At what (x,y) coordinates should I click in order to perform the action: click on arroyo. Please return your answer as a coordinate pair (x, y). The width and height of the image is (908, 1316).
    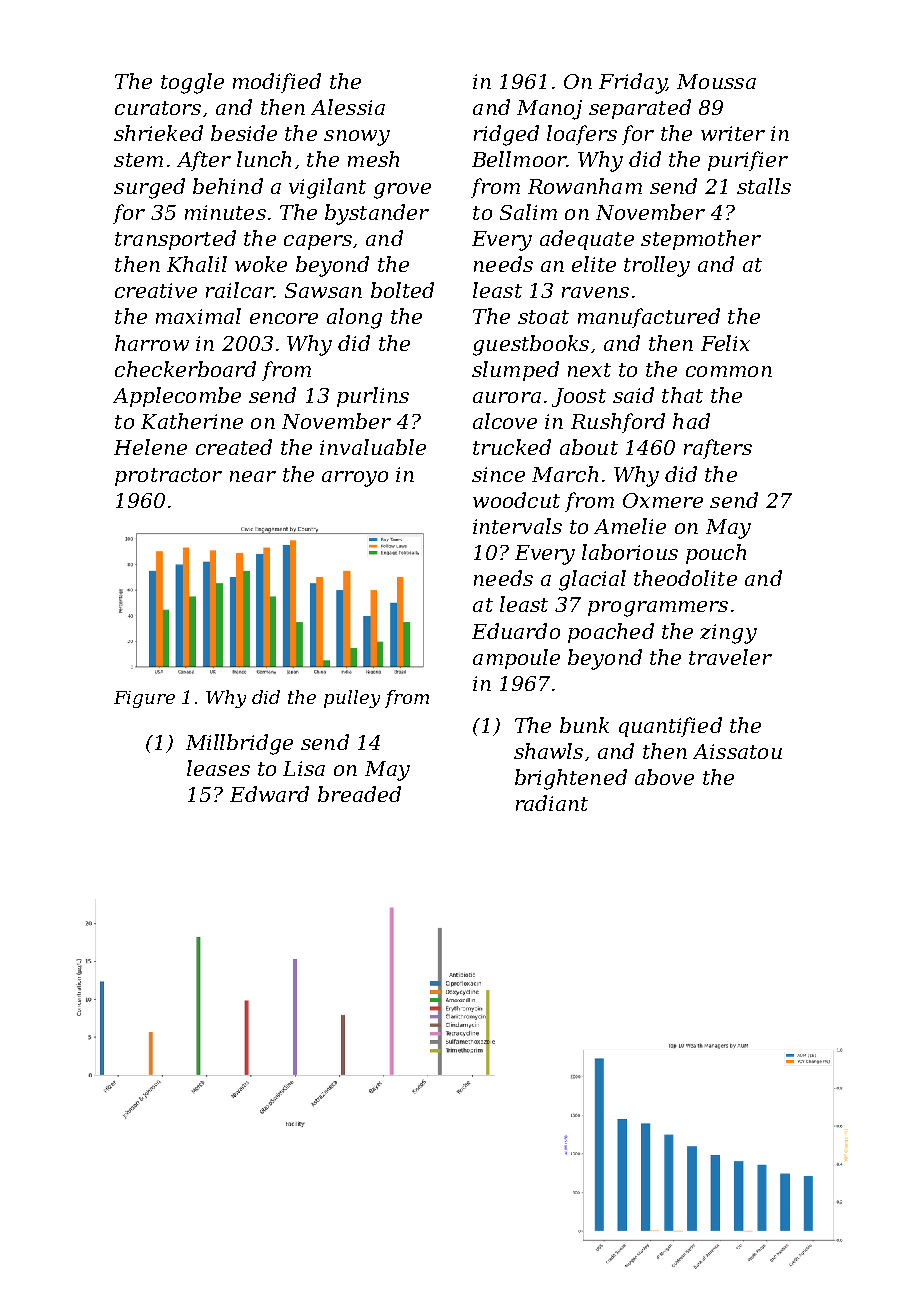
    Looking at the image, I should click on (355, 479).
